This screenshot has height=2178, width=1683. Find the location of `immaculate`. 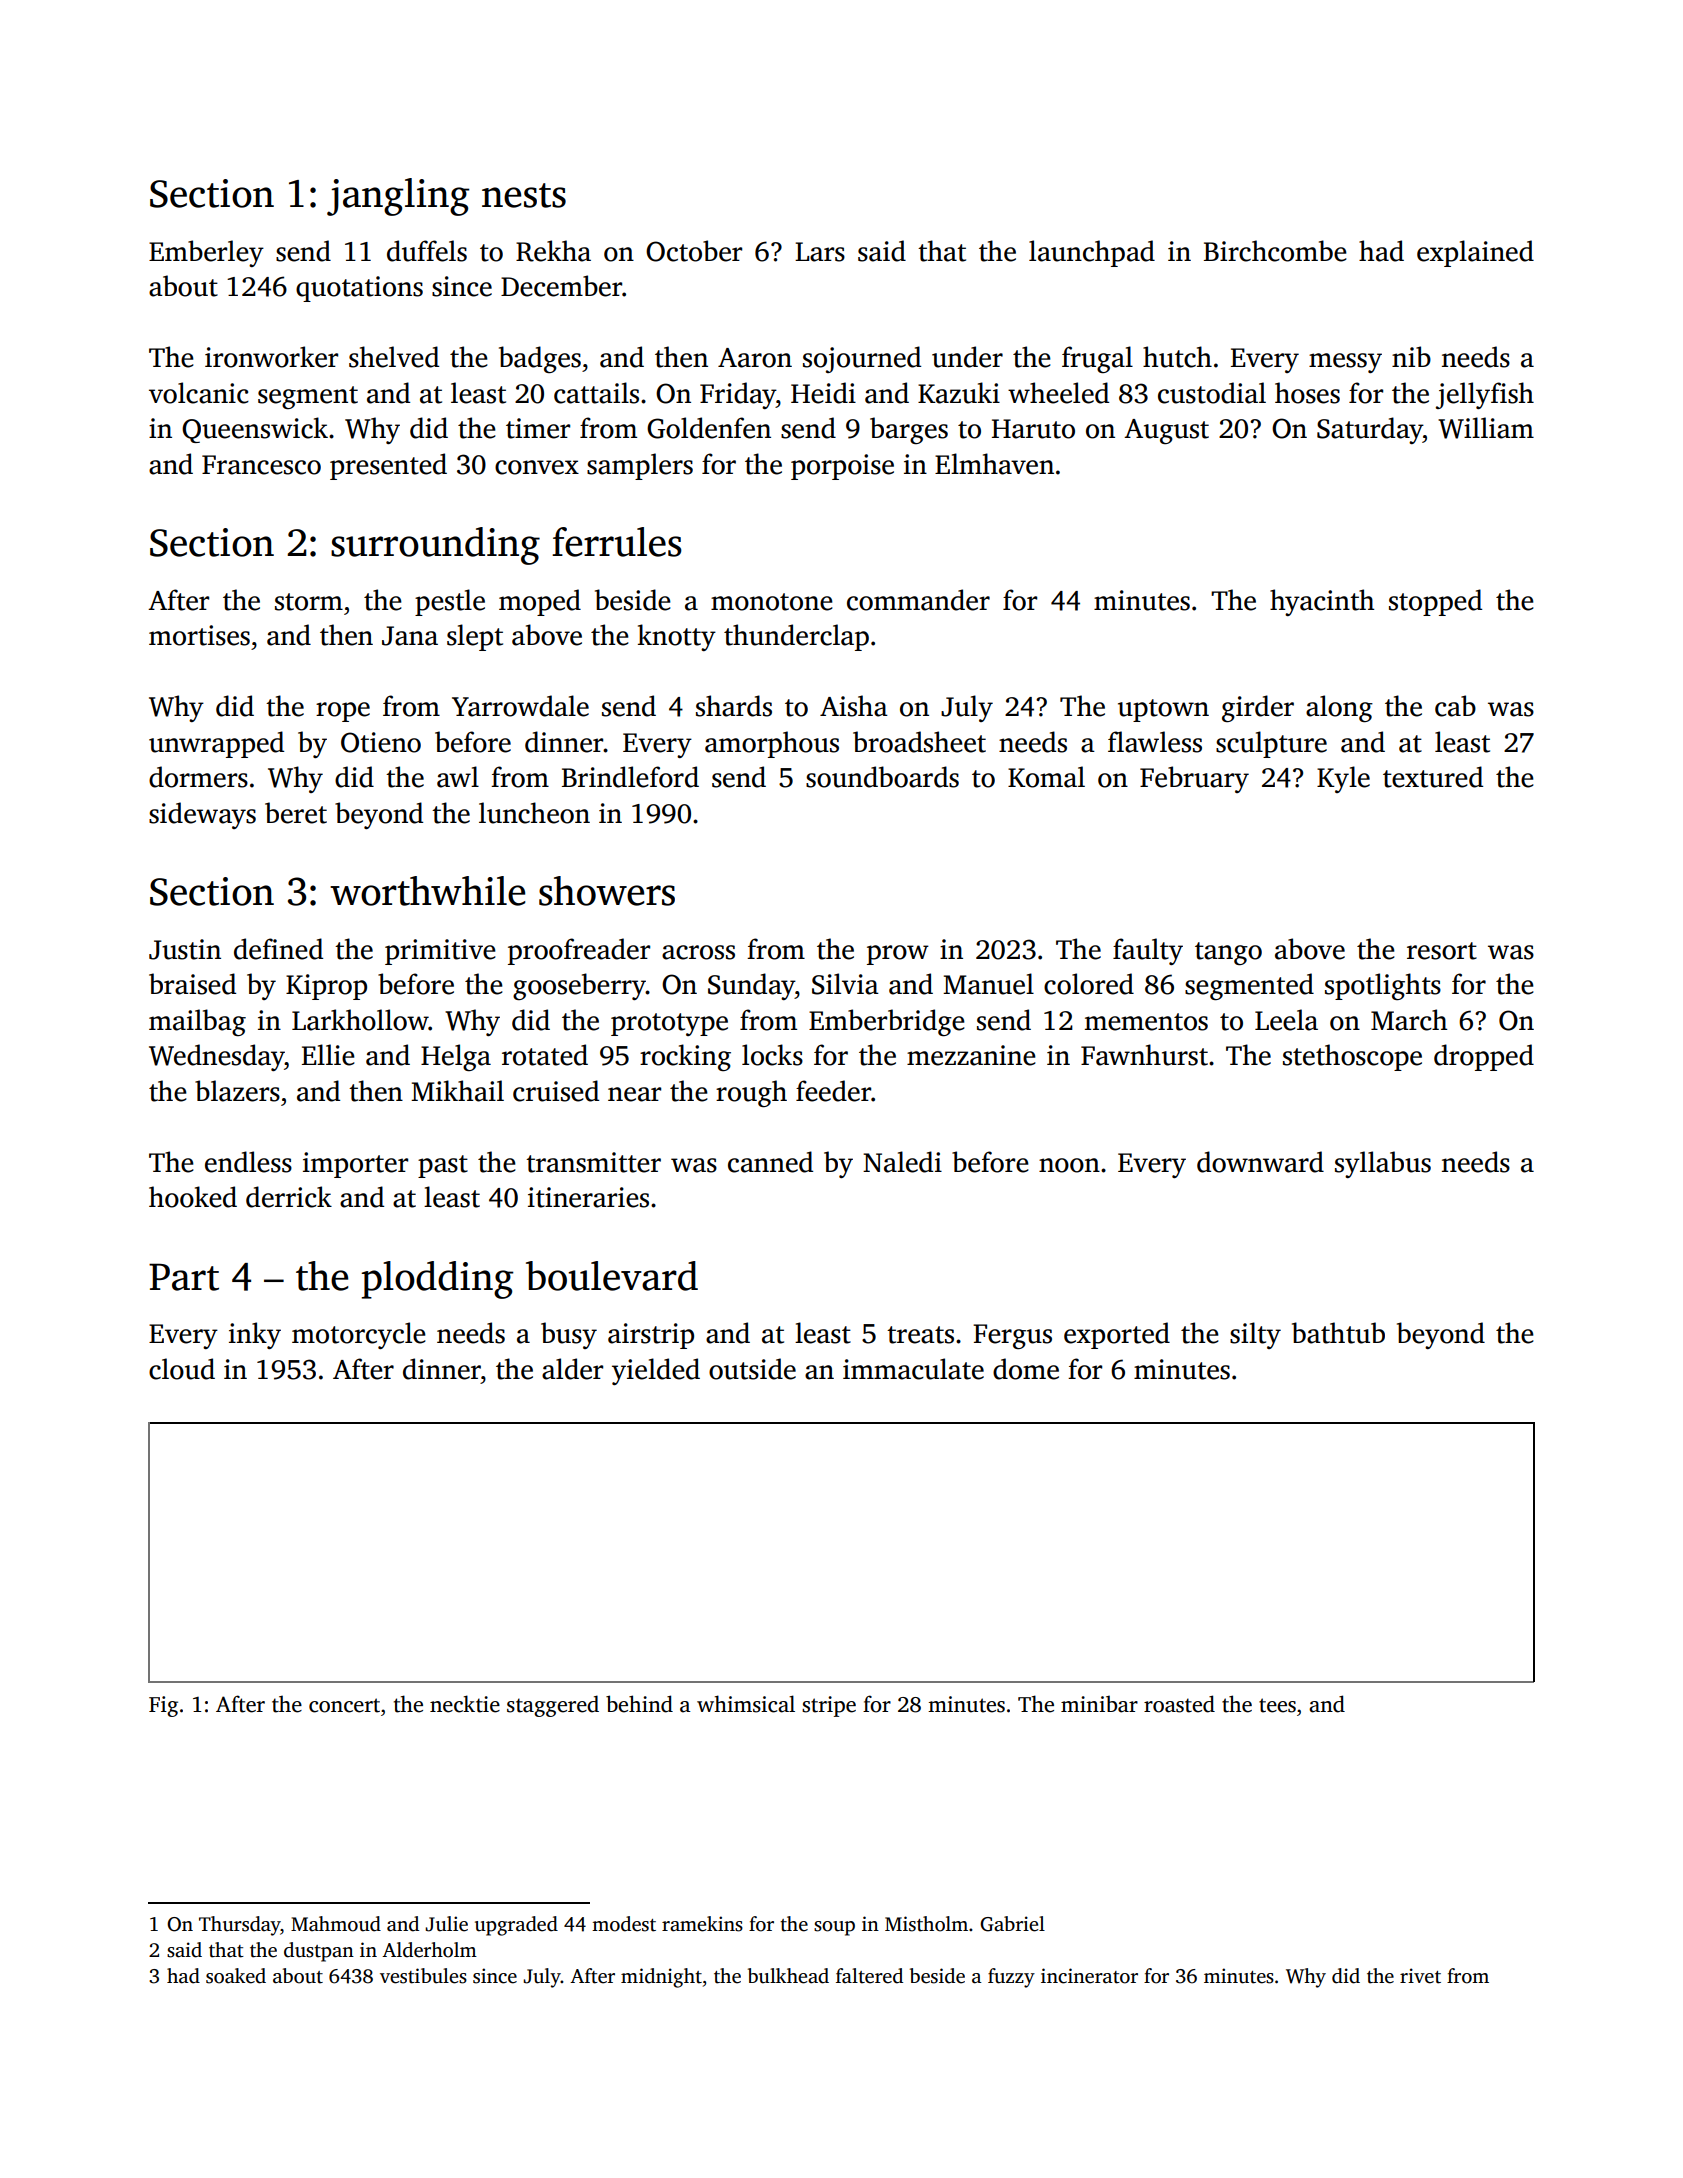

immaculate is located at coordinates (913, 1369).
